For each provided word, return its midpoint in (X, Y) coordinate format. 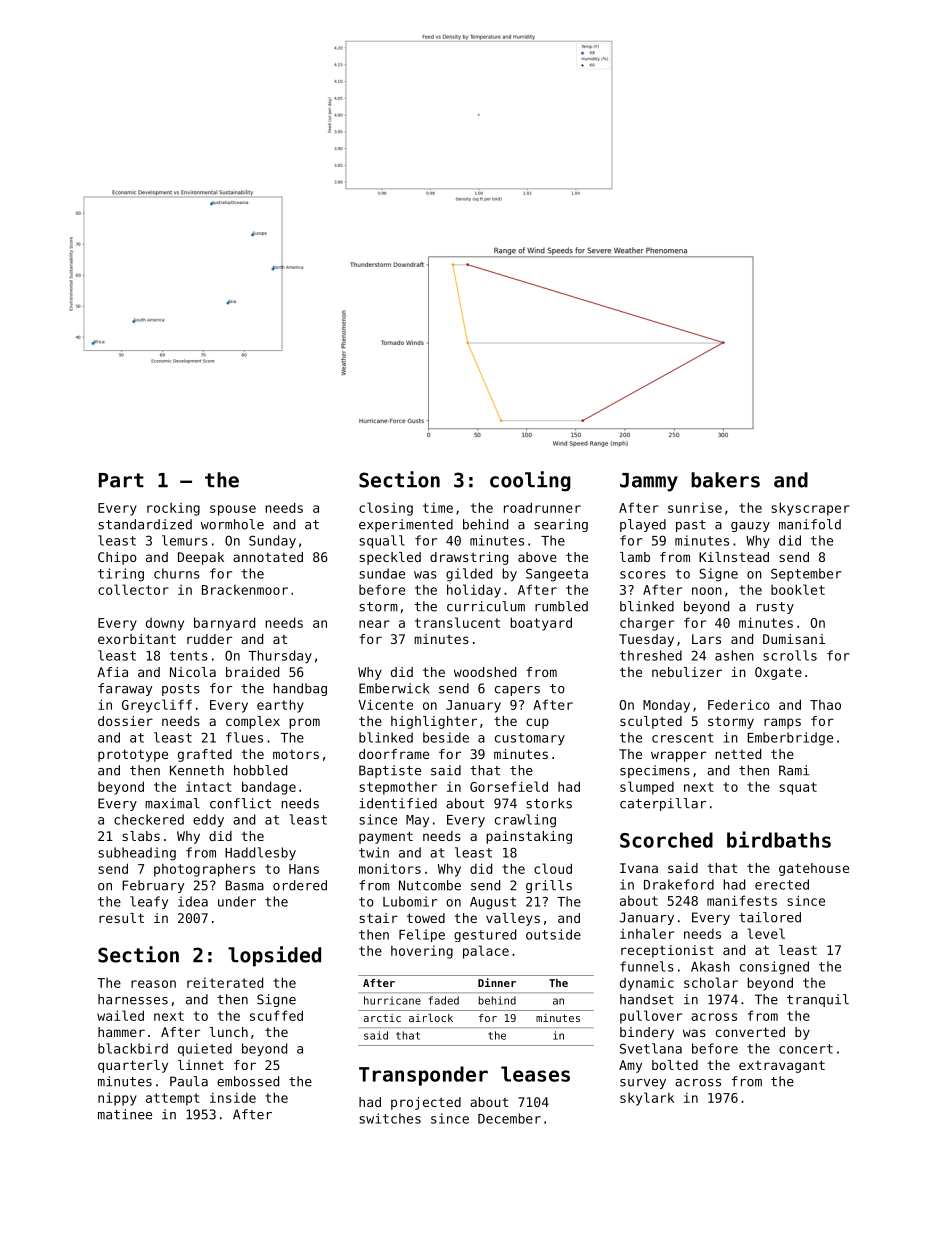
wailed (120, 1015)
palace (486, 952)
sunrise (695, 508)
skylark (647, 1099)
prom (304, 723)
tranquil (818, 1000)
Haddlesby (260, 853)
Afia (112, 672)
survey (643, 1084)
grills (549, 886)
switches (390, 1118)
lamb (635, 557)
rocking (173, 509)
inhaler (647, 933)
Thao (825, 705)
